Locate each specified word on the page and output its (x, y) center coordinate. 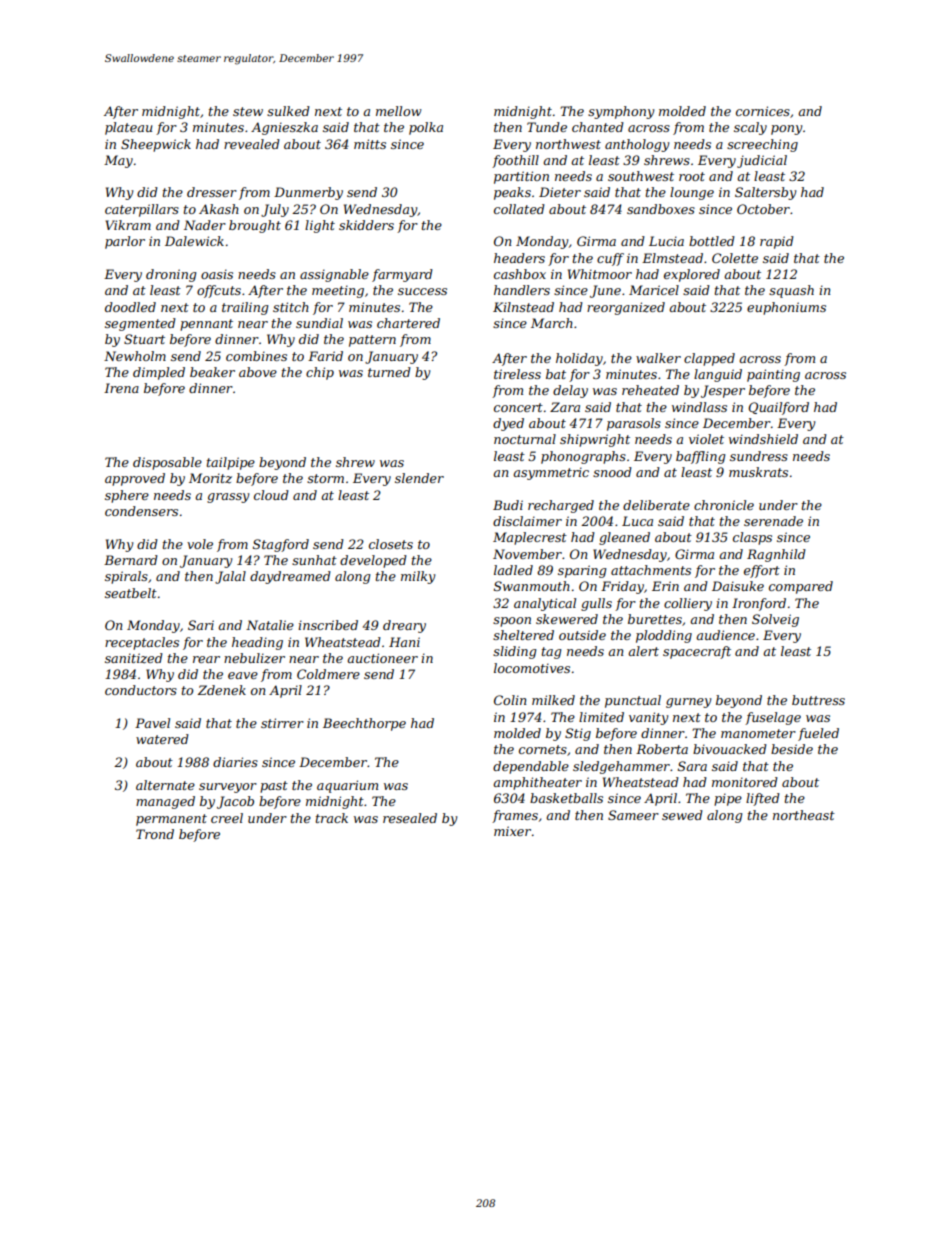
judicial (762, 161)
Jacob (235, 802)
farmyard (402, 275)
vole (200, 544)
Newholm (135, 356)
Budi (508, 505)
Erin (665, 586)
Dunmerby (308, 193)
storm (325, 478)
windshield (763, 439)
